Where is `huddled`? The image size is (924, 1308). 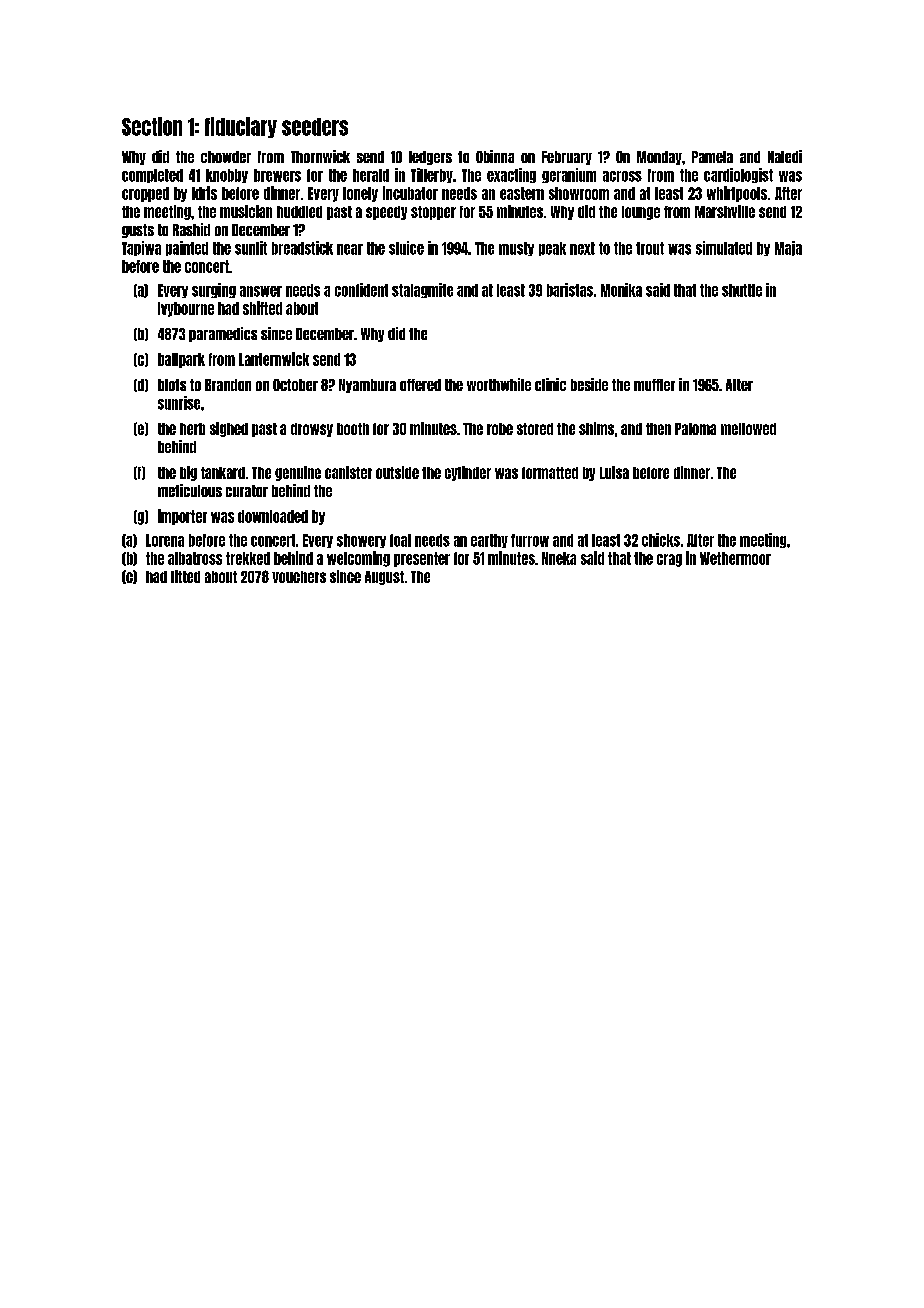
huddled is located at coordinates (299, 212).
